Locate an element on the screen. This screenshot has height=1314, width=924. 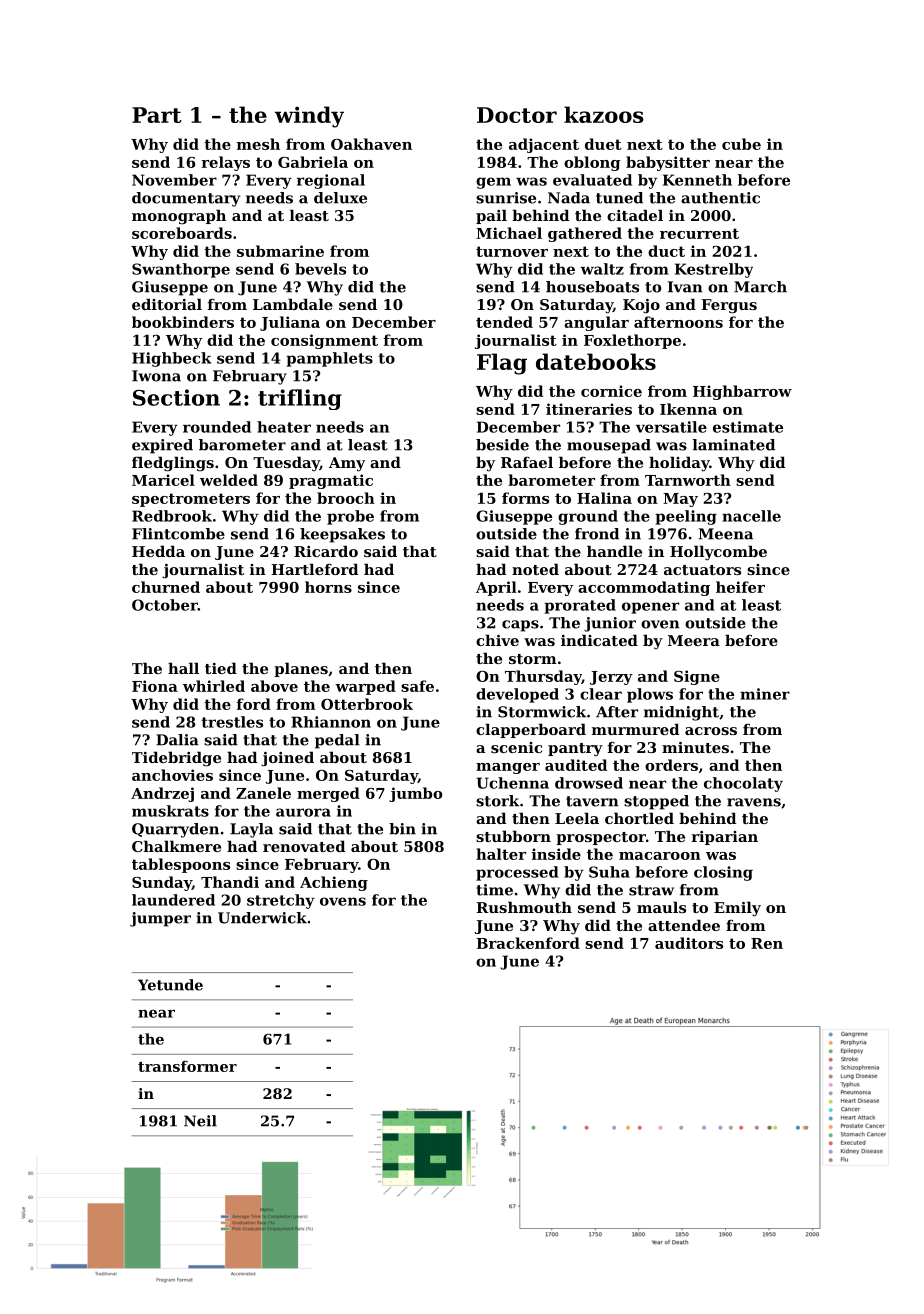
anchovies is located at coordinates (172, 775).
